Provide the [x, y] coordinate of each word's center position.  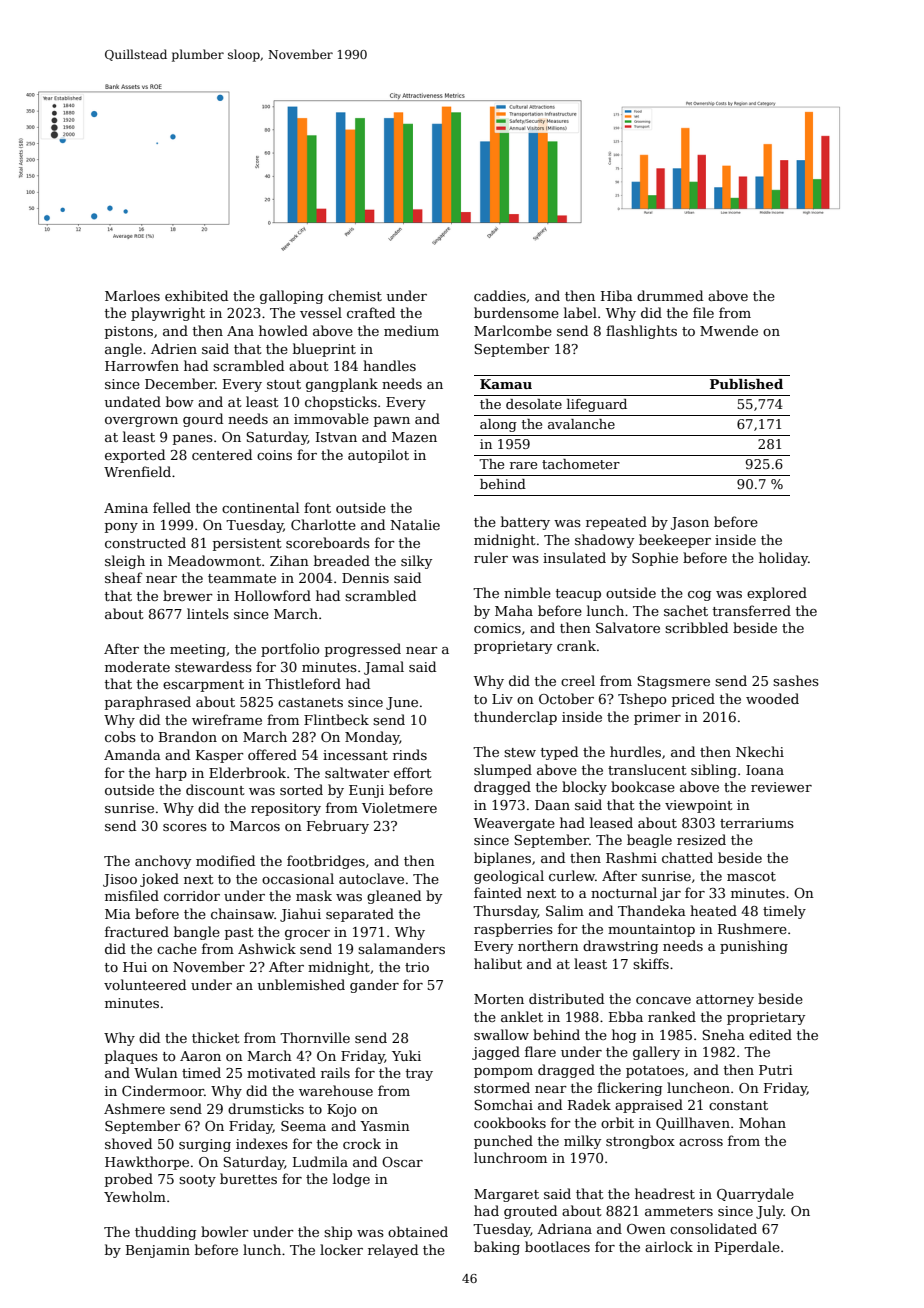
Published [746, 384]
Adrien [174, 348]
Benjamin [158, 1251]
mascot [751, 876]
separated [360, 915]
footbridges [326, 862]
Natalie [415, 524]
